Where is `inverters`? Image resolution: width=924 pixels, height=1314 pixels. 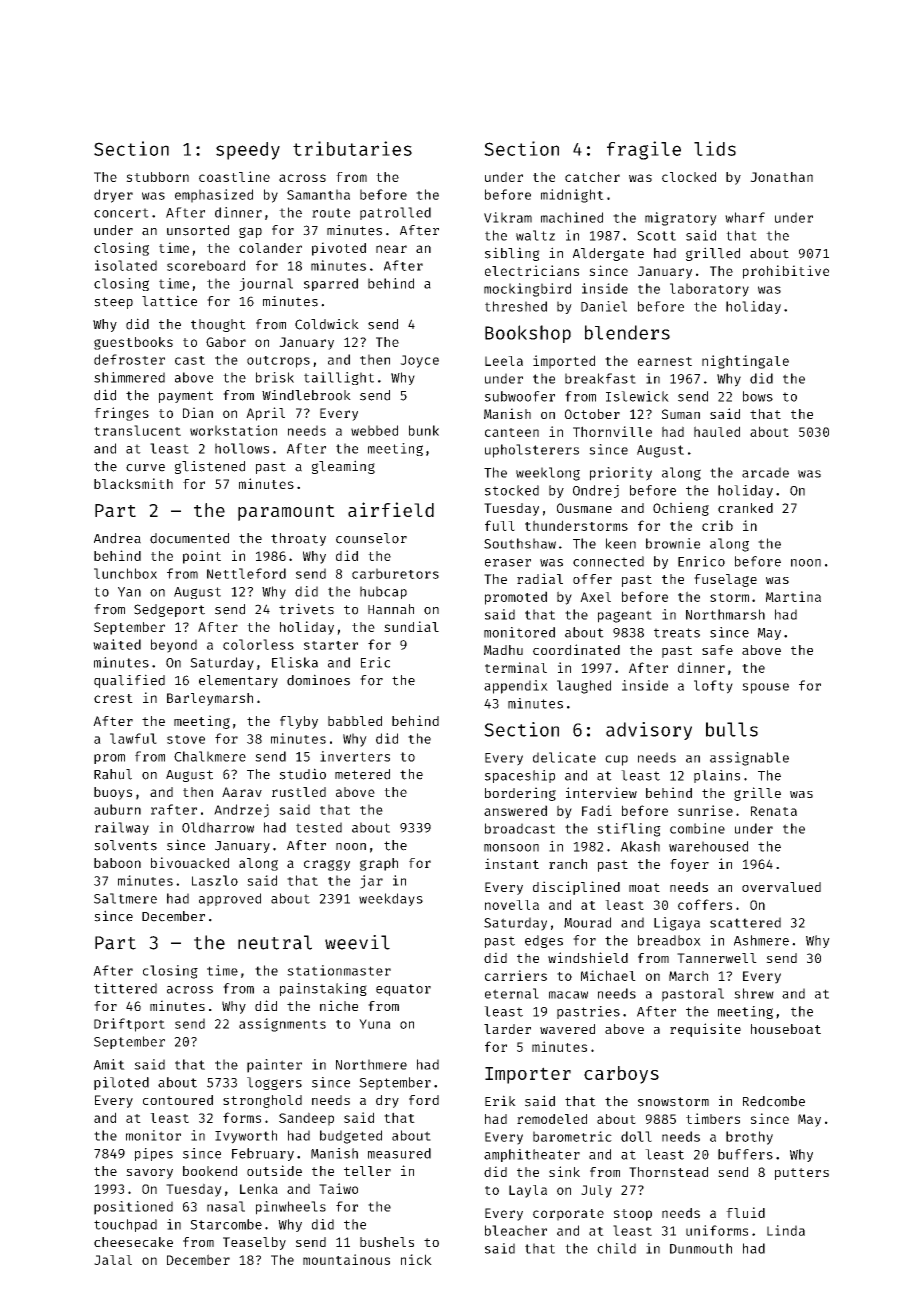
inverters is located at coordinates (355, 756).
